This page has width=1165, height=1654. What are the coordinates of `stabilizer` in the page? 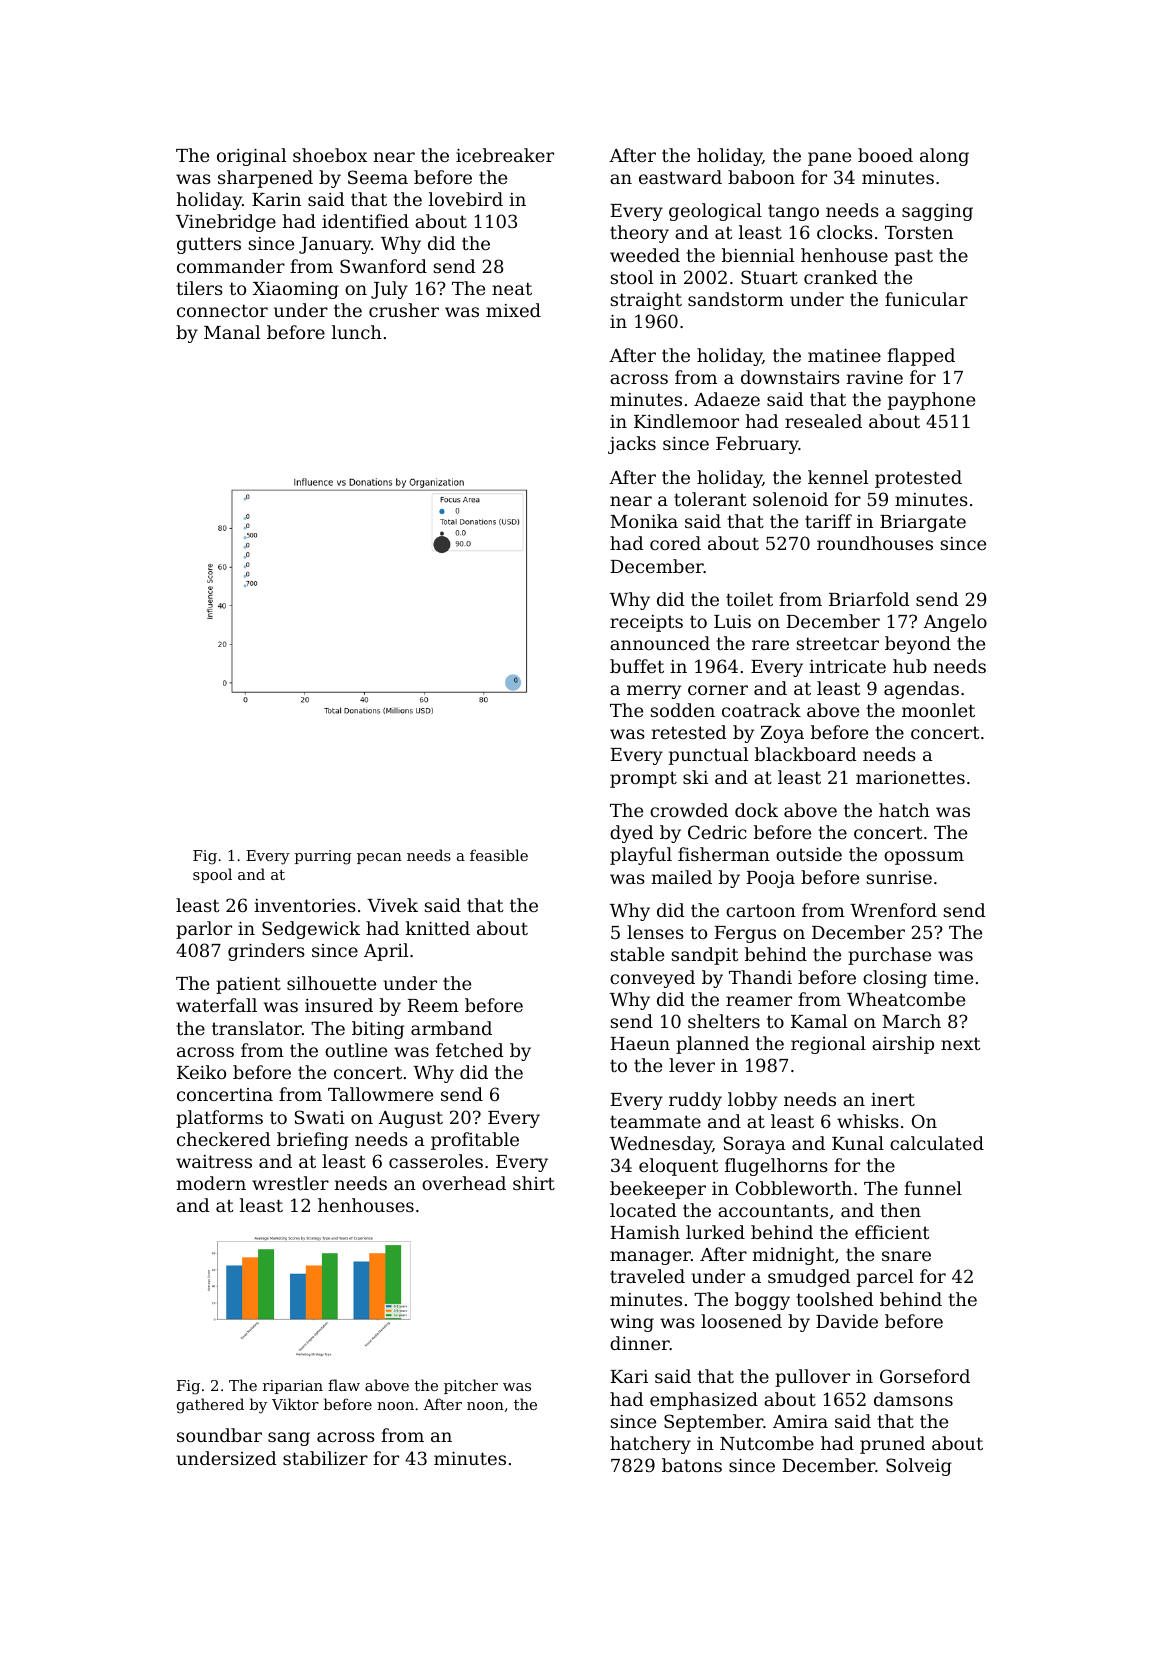 It's located at (325, 1458).
